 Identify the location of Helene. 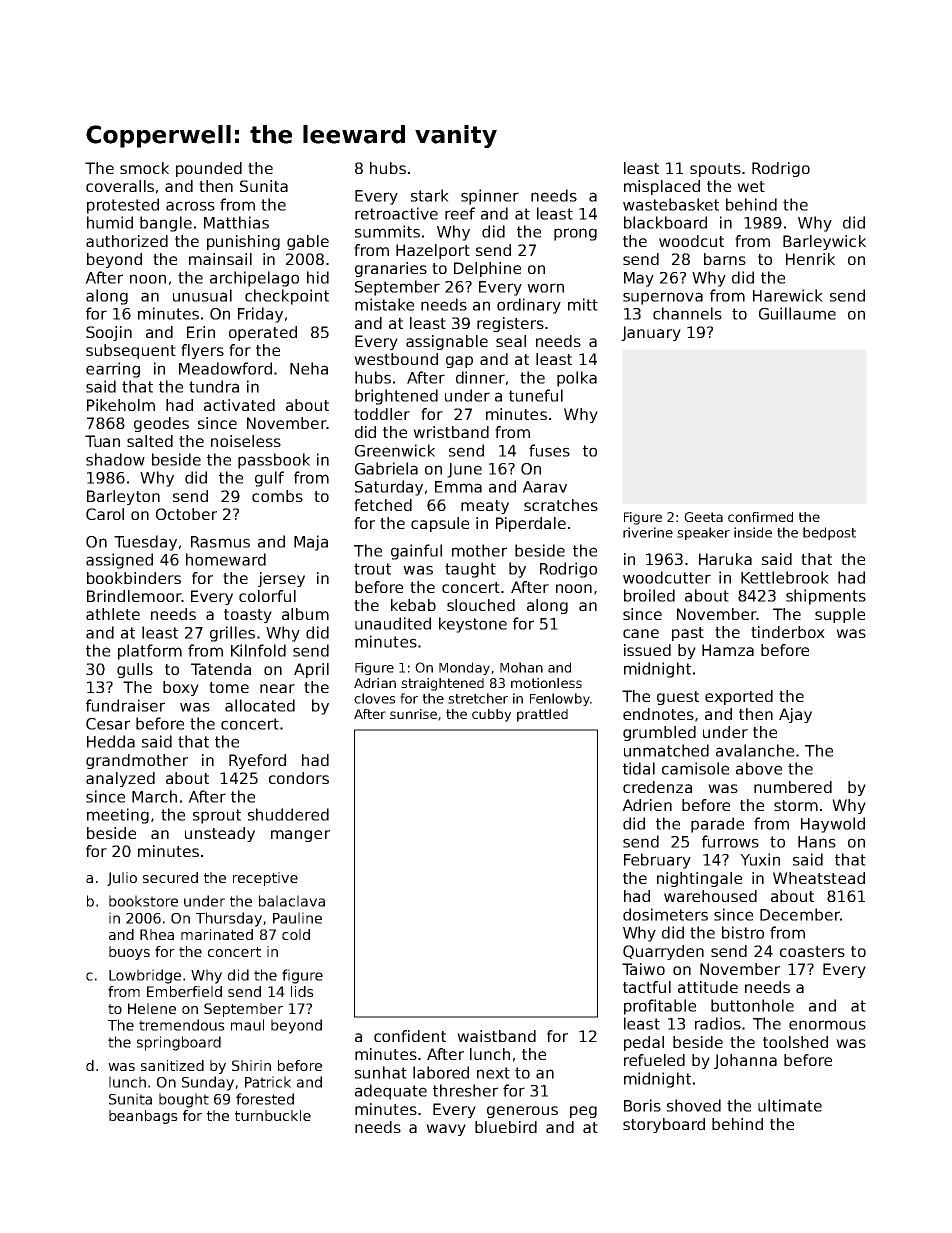
(152, 1008).
